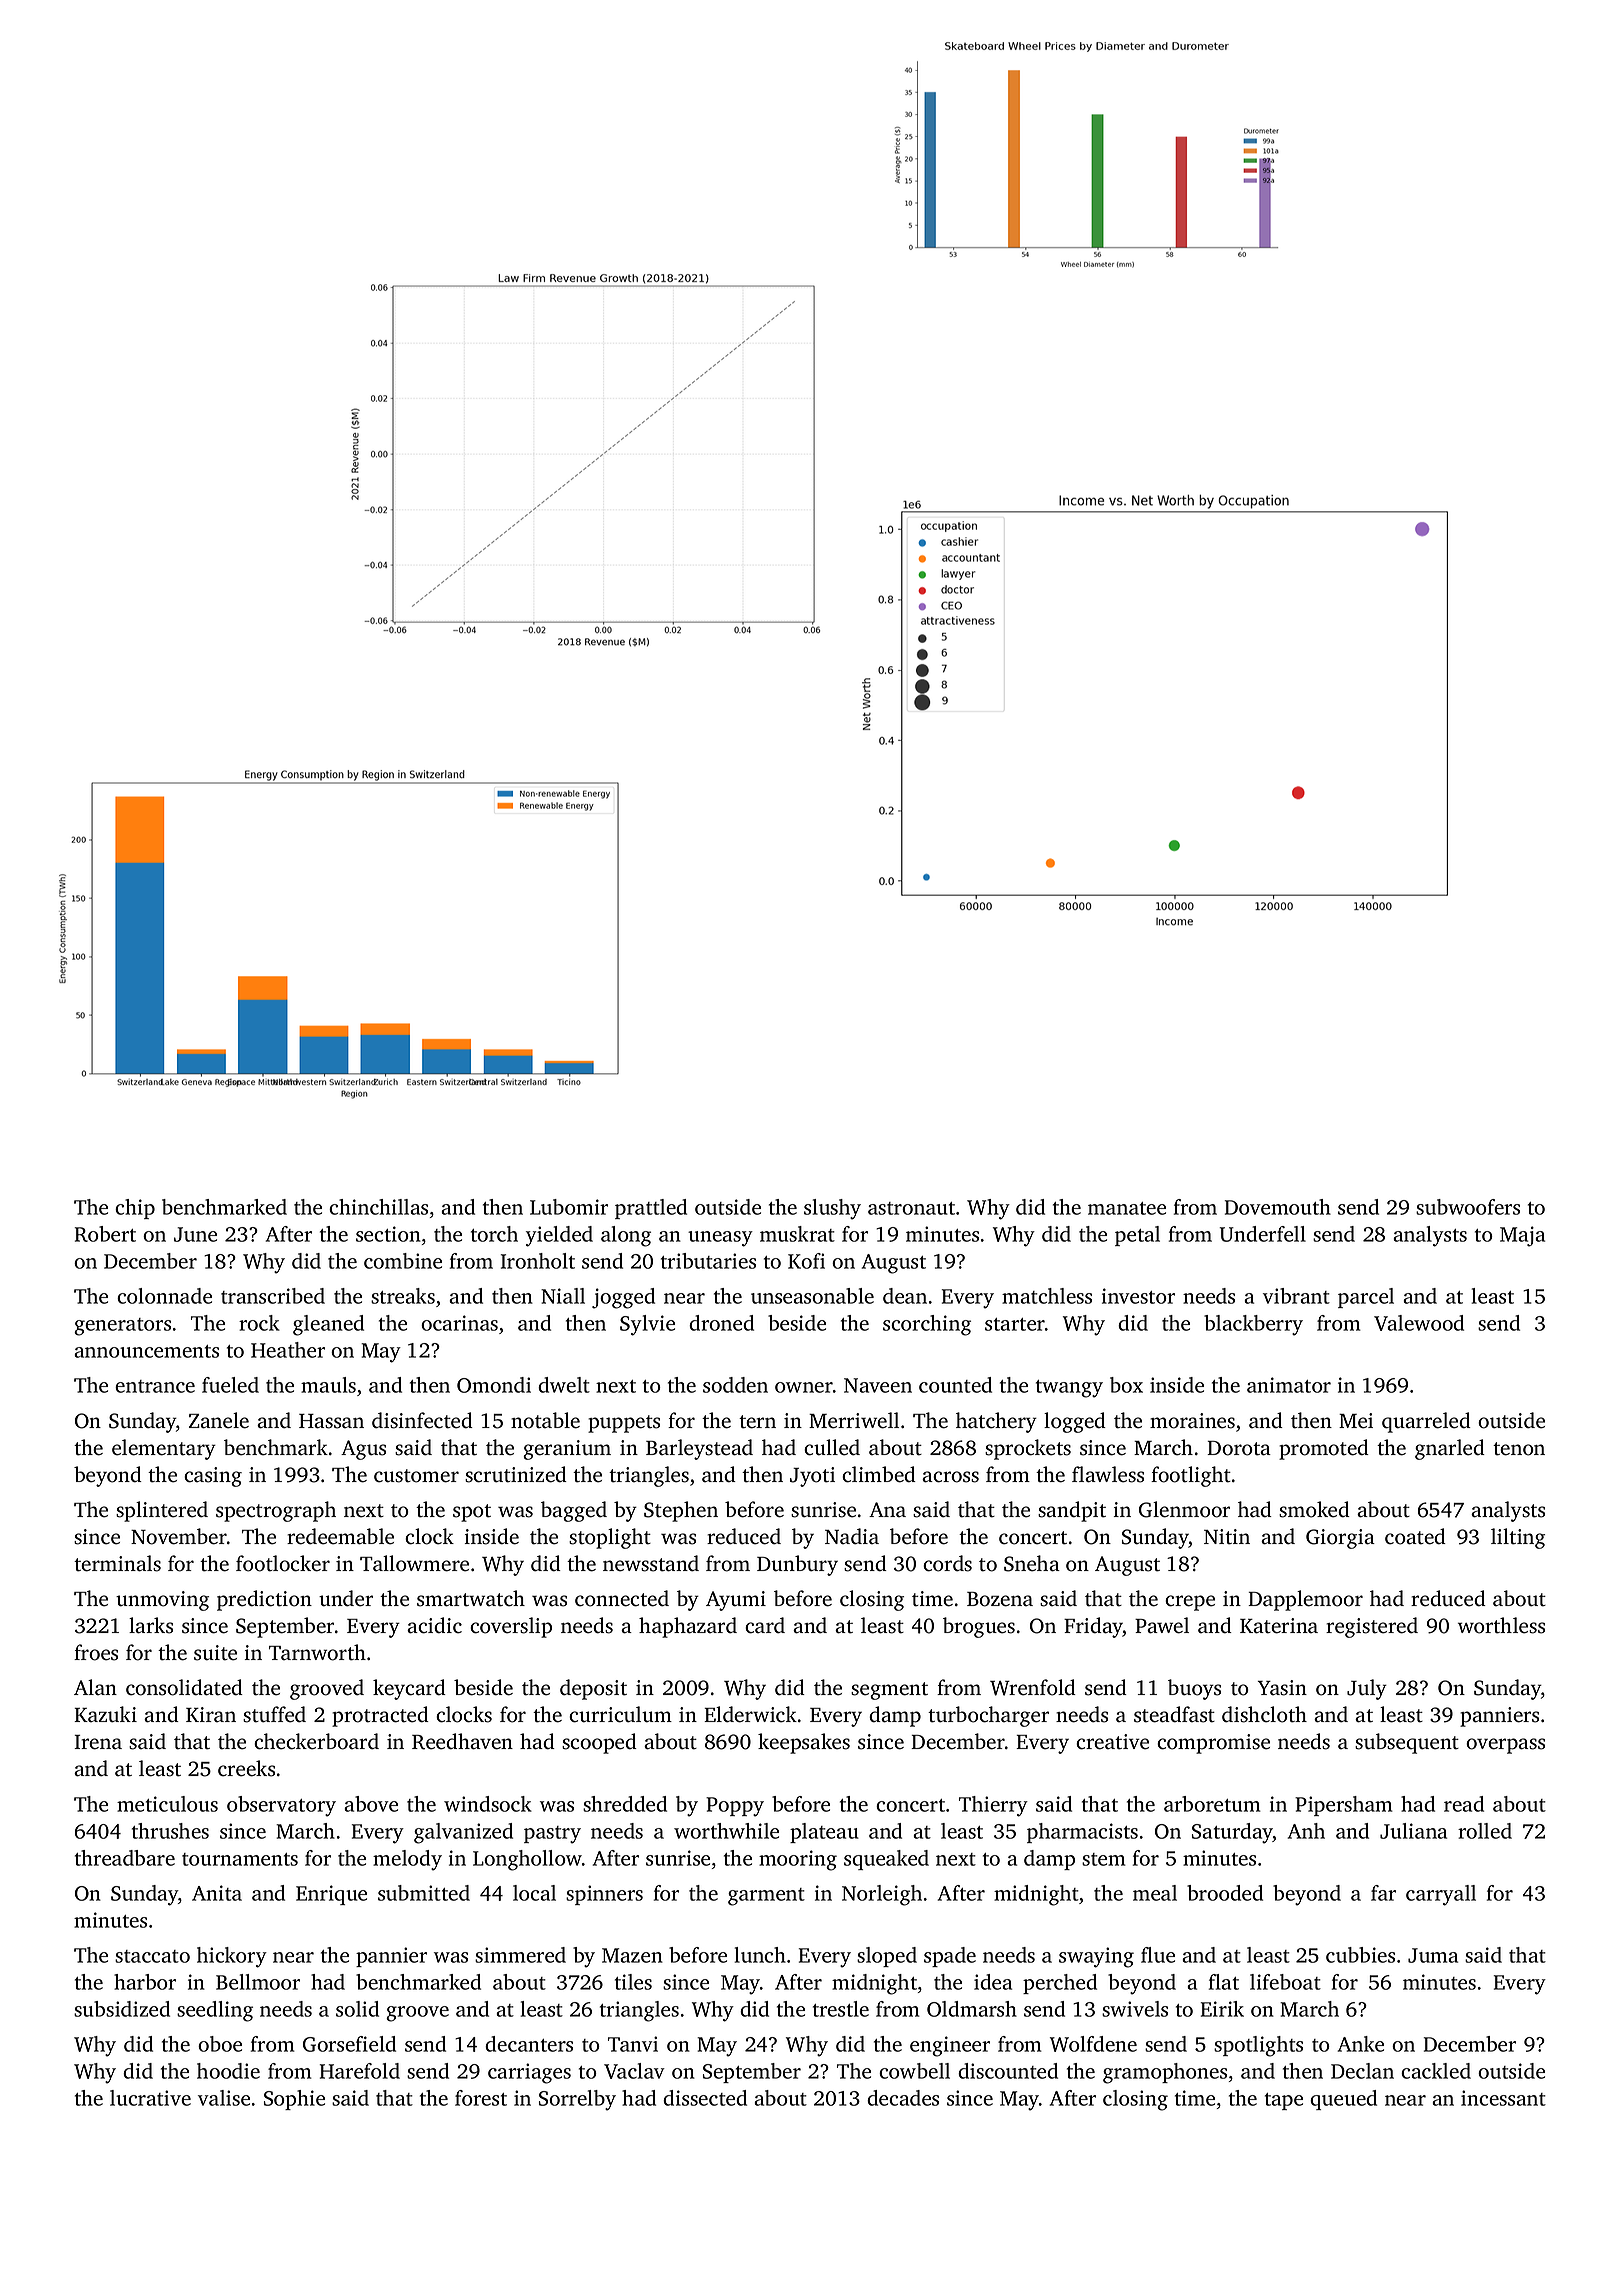  I want to click on cubbies, so click(1360, 1955).
